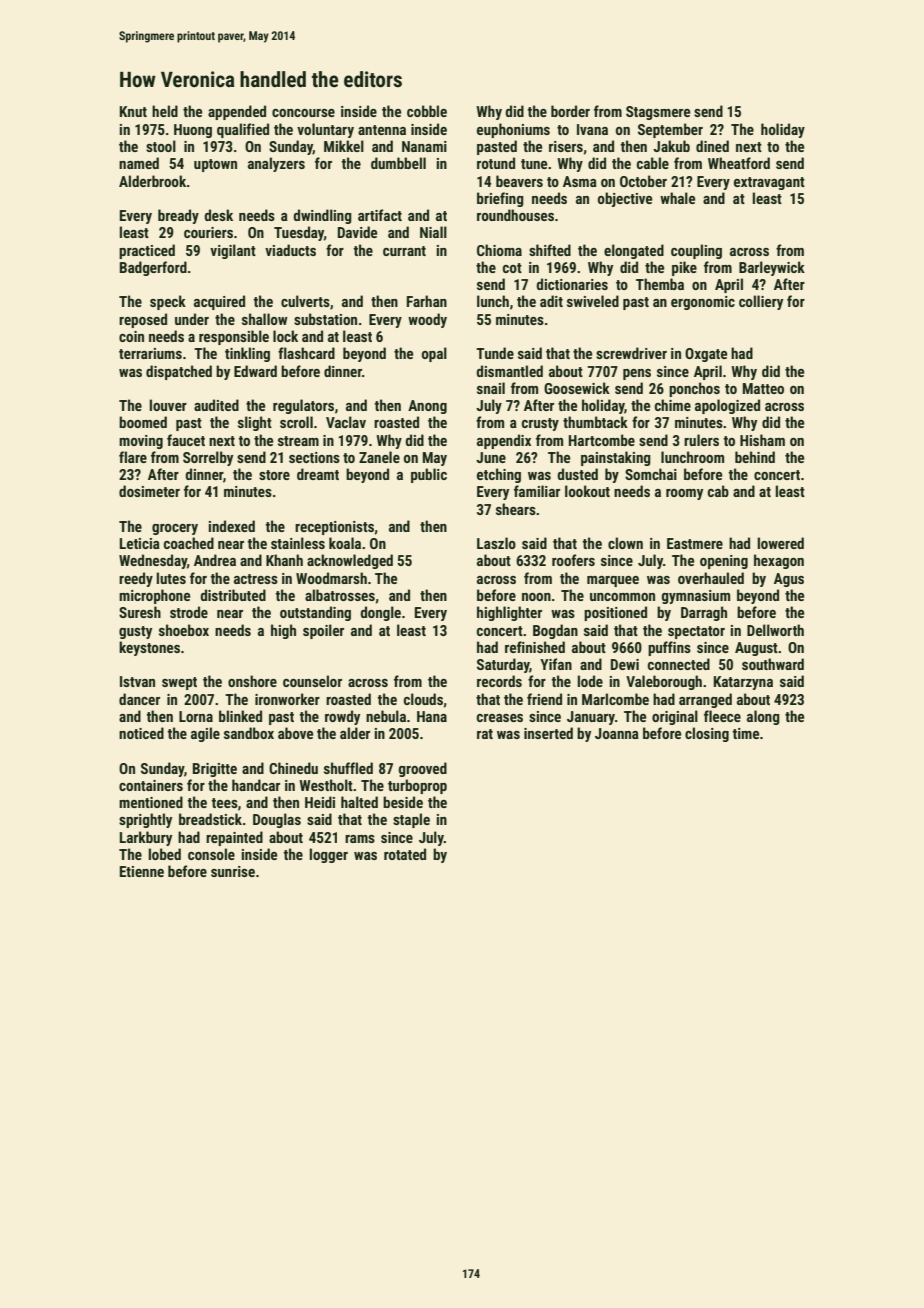 This page has width=924, height=1308. I want to click on Barleywick, so click(772, 268).
